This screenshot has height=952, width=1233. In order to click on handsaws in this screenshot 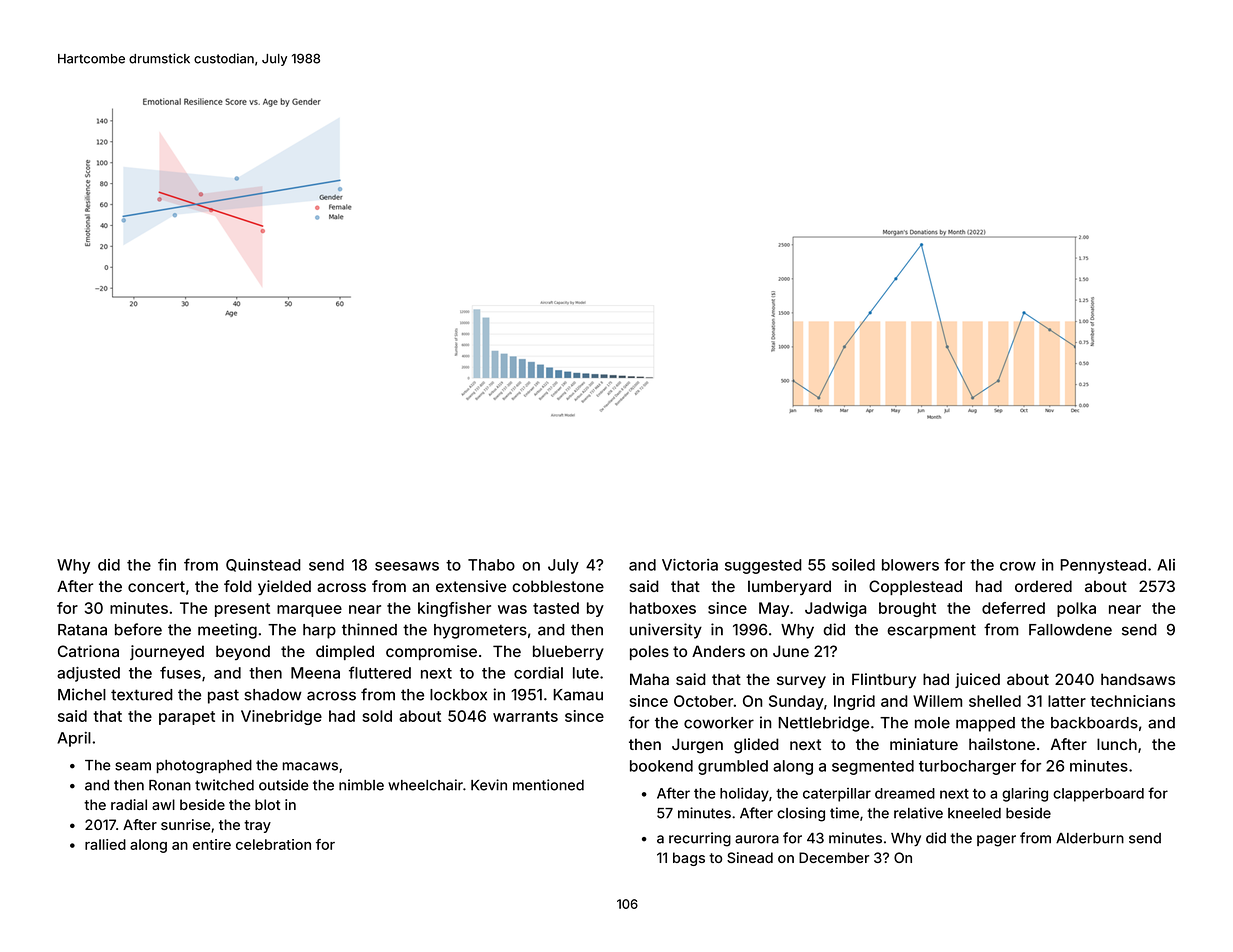, I will do `click(1138, 679)`.
